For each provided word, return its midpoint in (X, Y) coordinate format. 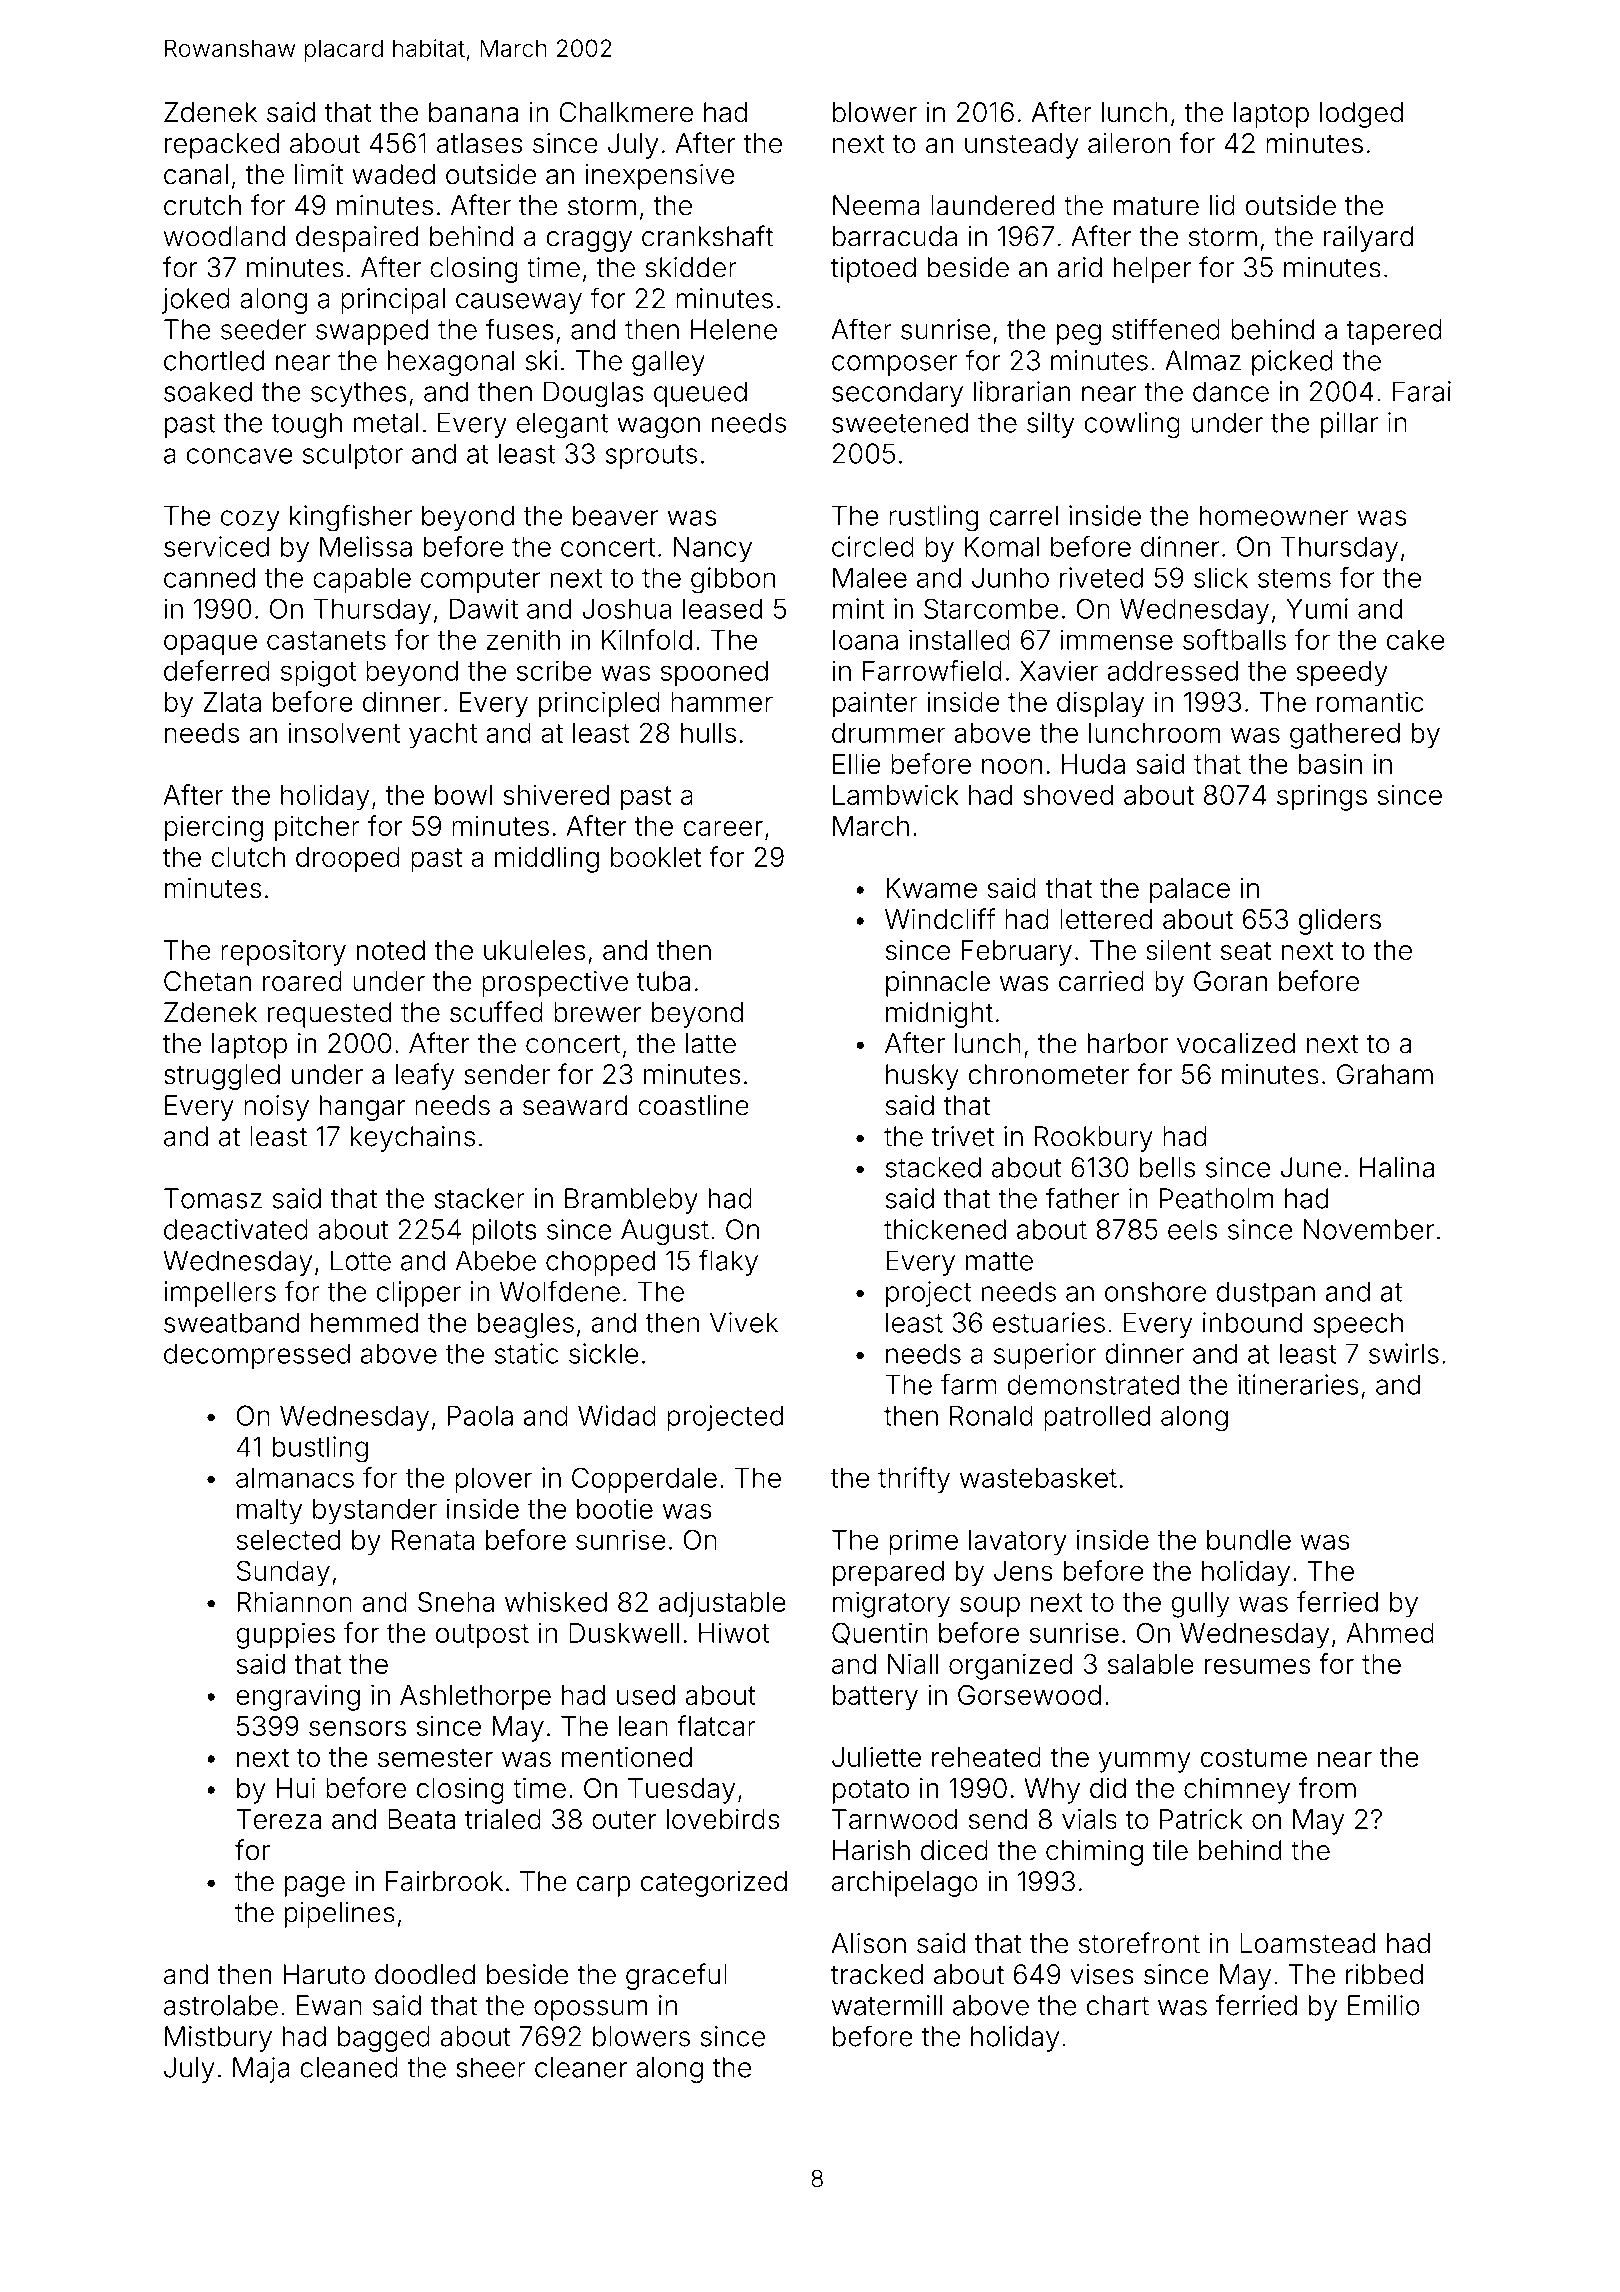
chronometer (1049, 1074)
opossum (590, 2010)
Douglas (594, 394)
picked (1292, 363)
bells (1167, 1167)
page (315, 1886)
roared (302, 981)
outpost (482, 1636)
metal (386, 422)
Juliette (876, 1757)
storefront (1139, 1943)
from (1327, 1787)
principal (393, 301)
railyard (1368, 239)
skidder (691, 267)
